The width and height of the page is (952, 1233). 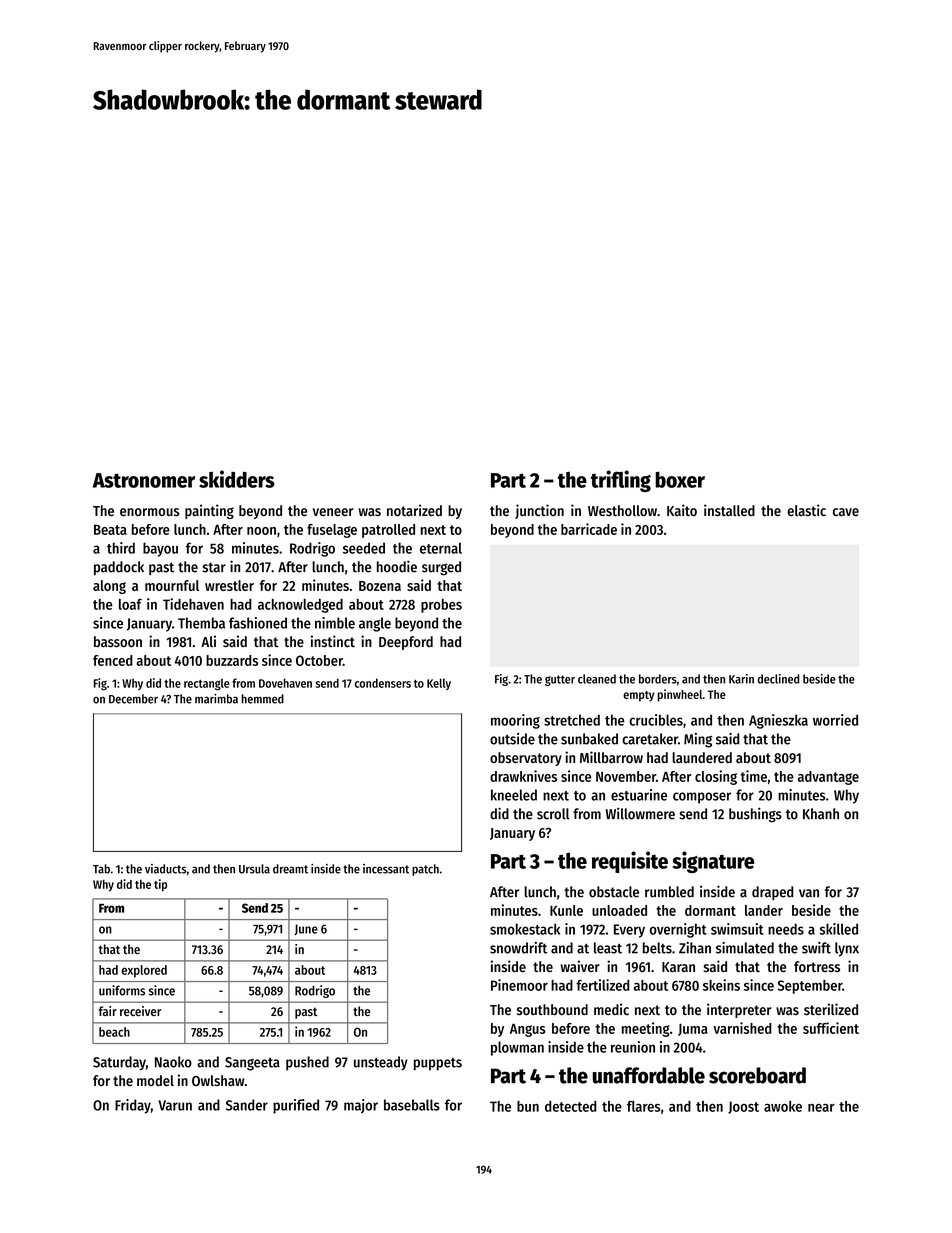 What do you see at coordinates (517, 1048) in the page?
I see `plowman` at bounding box center [517, 1048].
